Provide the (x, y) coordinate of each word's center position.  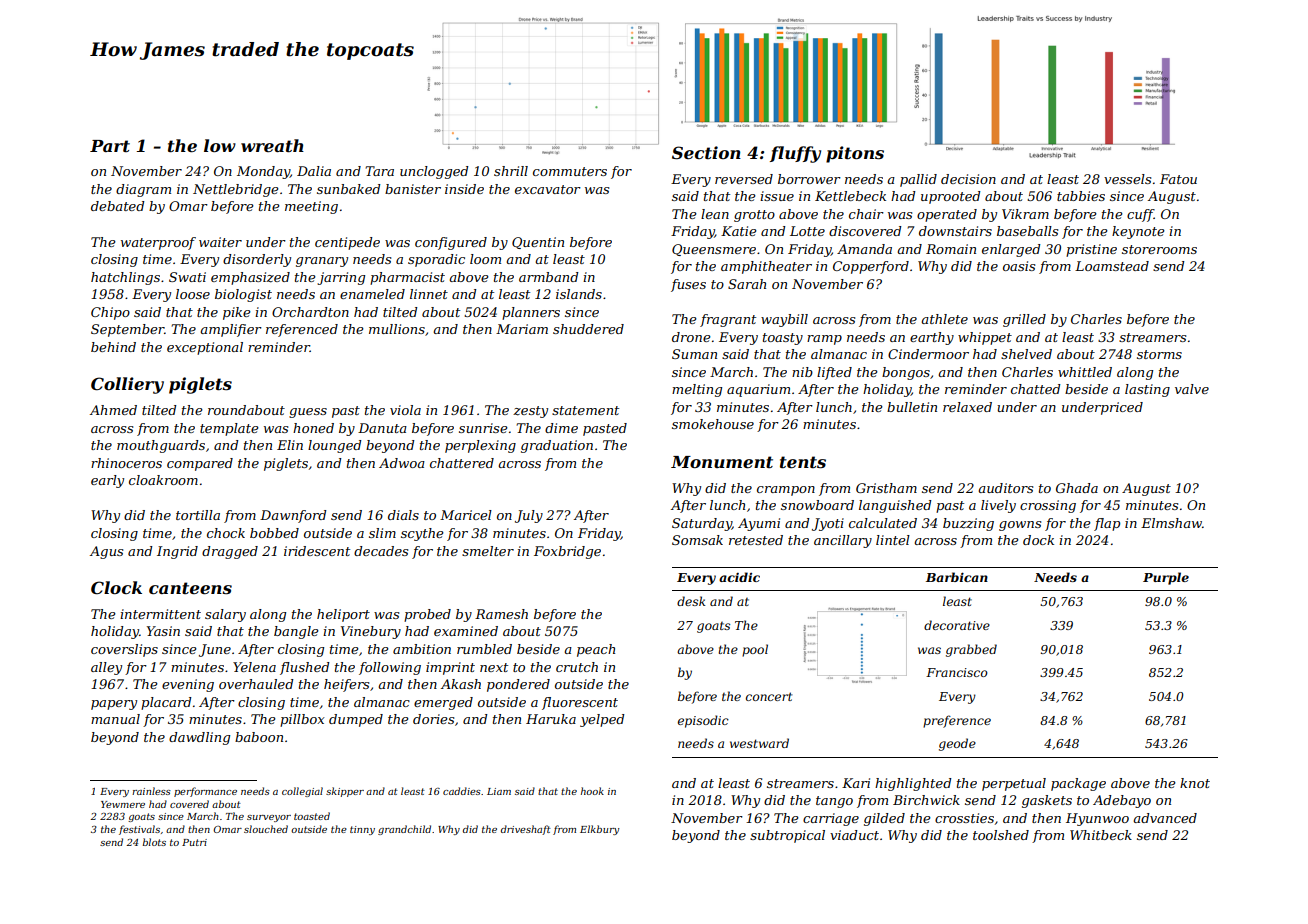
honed (313, 428)
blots (154, 842)
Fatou (1178, 179)
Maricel (466, 515)
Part (110, 146)
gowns (1020, 526)
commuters (570, 171)
